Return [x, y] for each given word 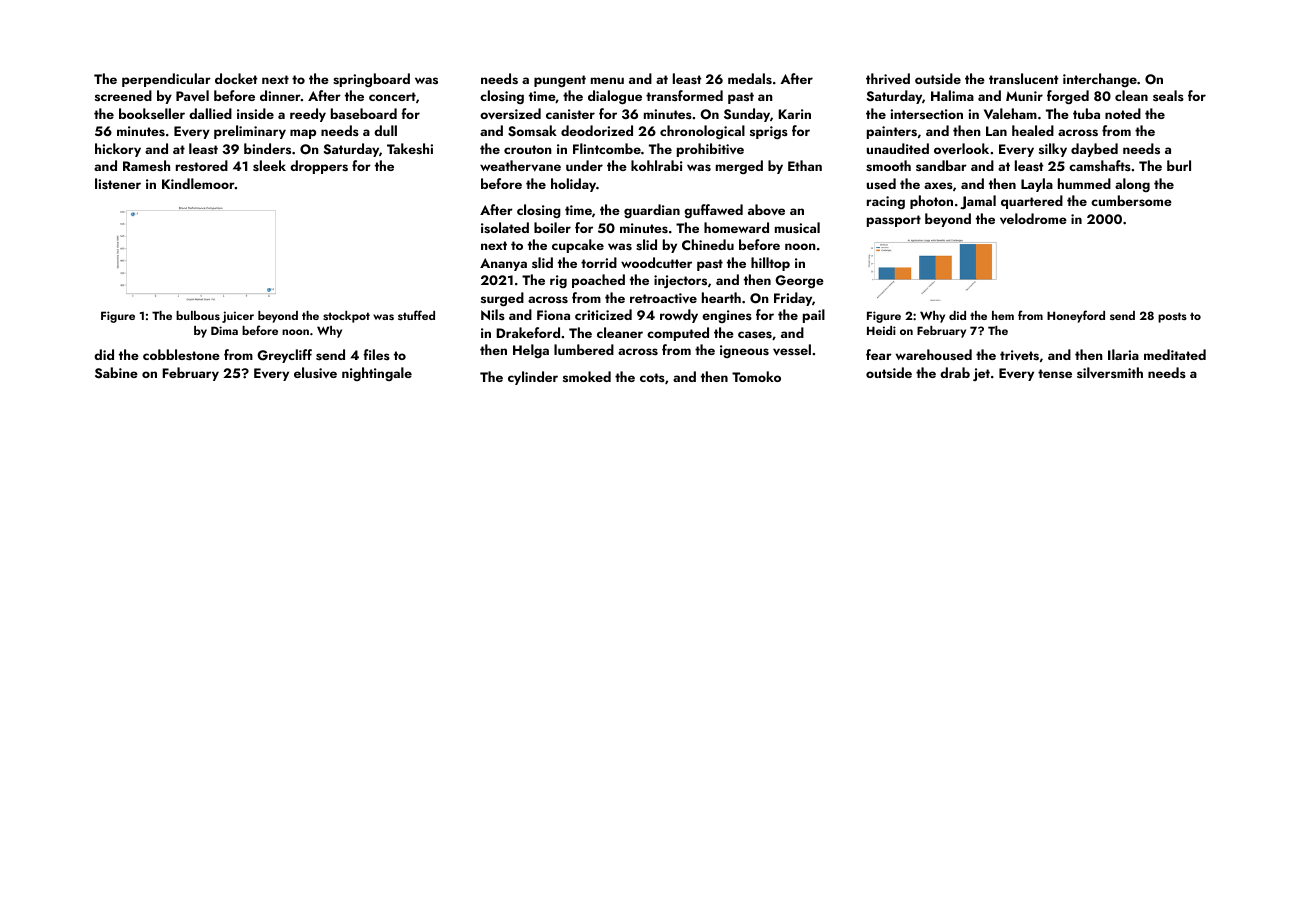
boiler [552, 227]
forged [1068, 97]
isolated [505, 227]
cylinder [533, 378]
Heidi [881, 330]
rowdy [679, 316]
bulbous [198, 315]
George [799, 281]
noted [1123, 113]
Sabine [116, 373]
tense [1055, 373]
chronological [702, 132]
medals [750, 78]
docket [236, 78]
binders [267, 148]
